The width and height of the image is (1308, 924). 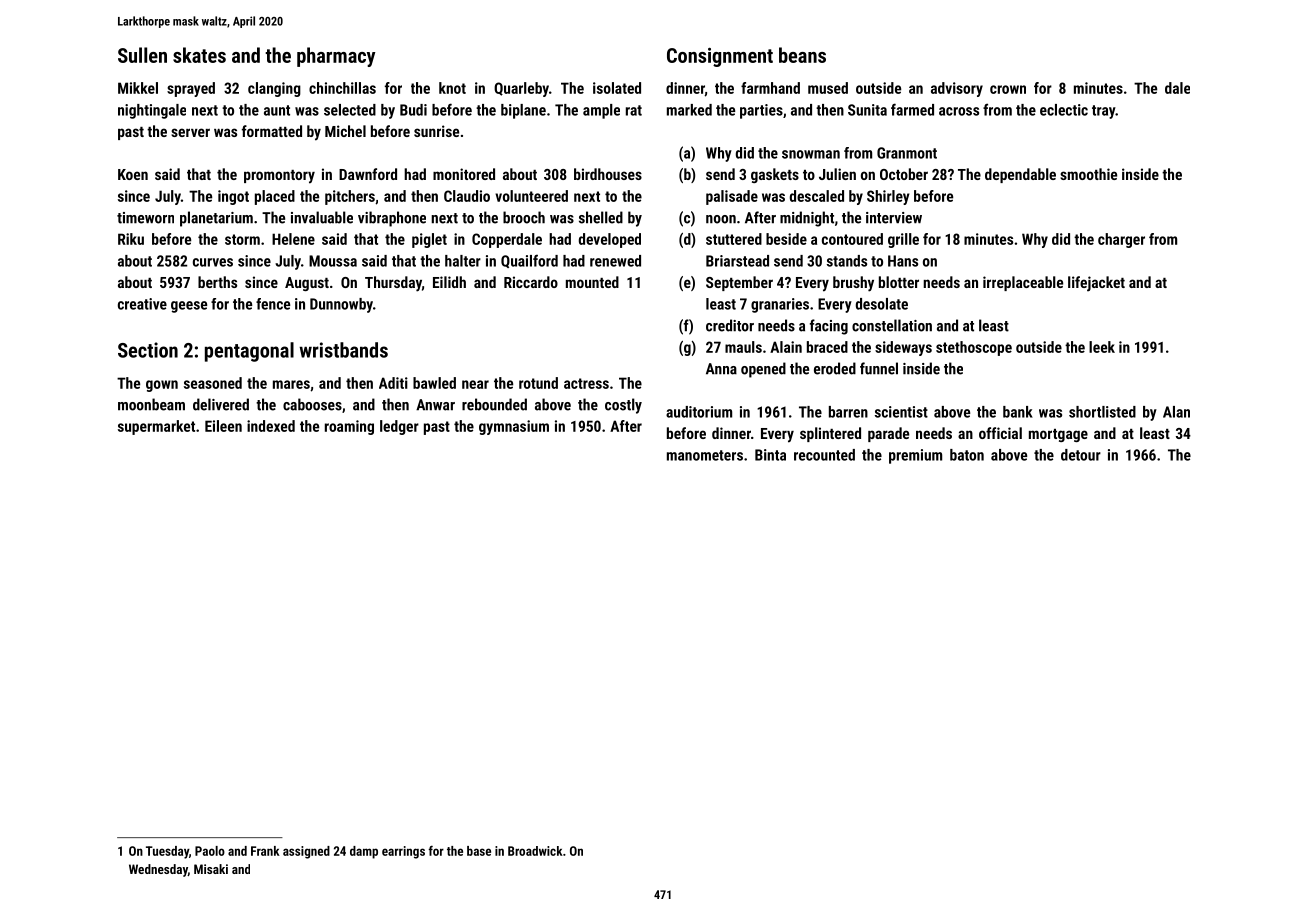 What do you see at coordinates (535, 851) in the image?
I see `Broadwick` at bounding box center [535, 851].
